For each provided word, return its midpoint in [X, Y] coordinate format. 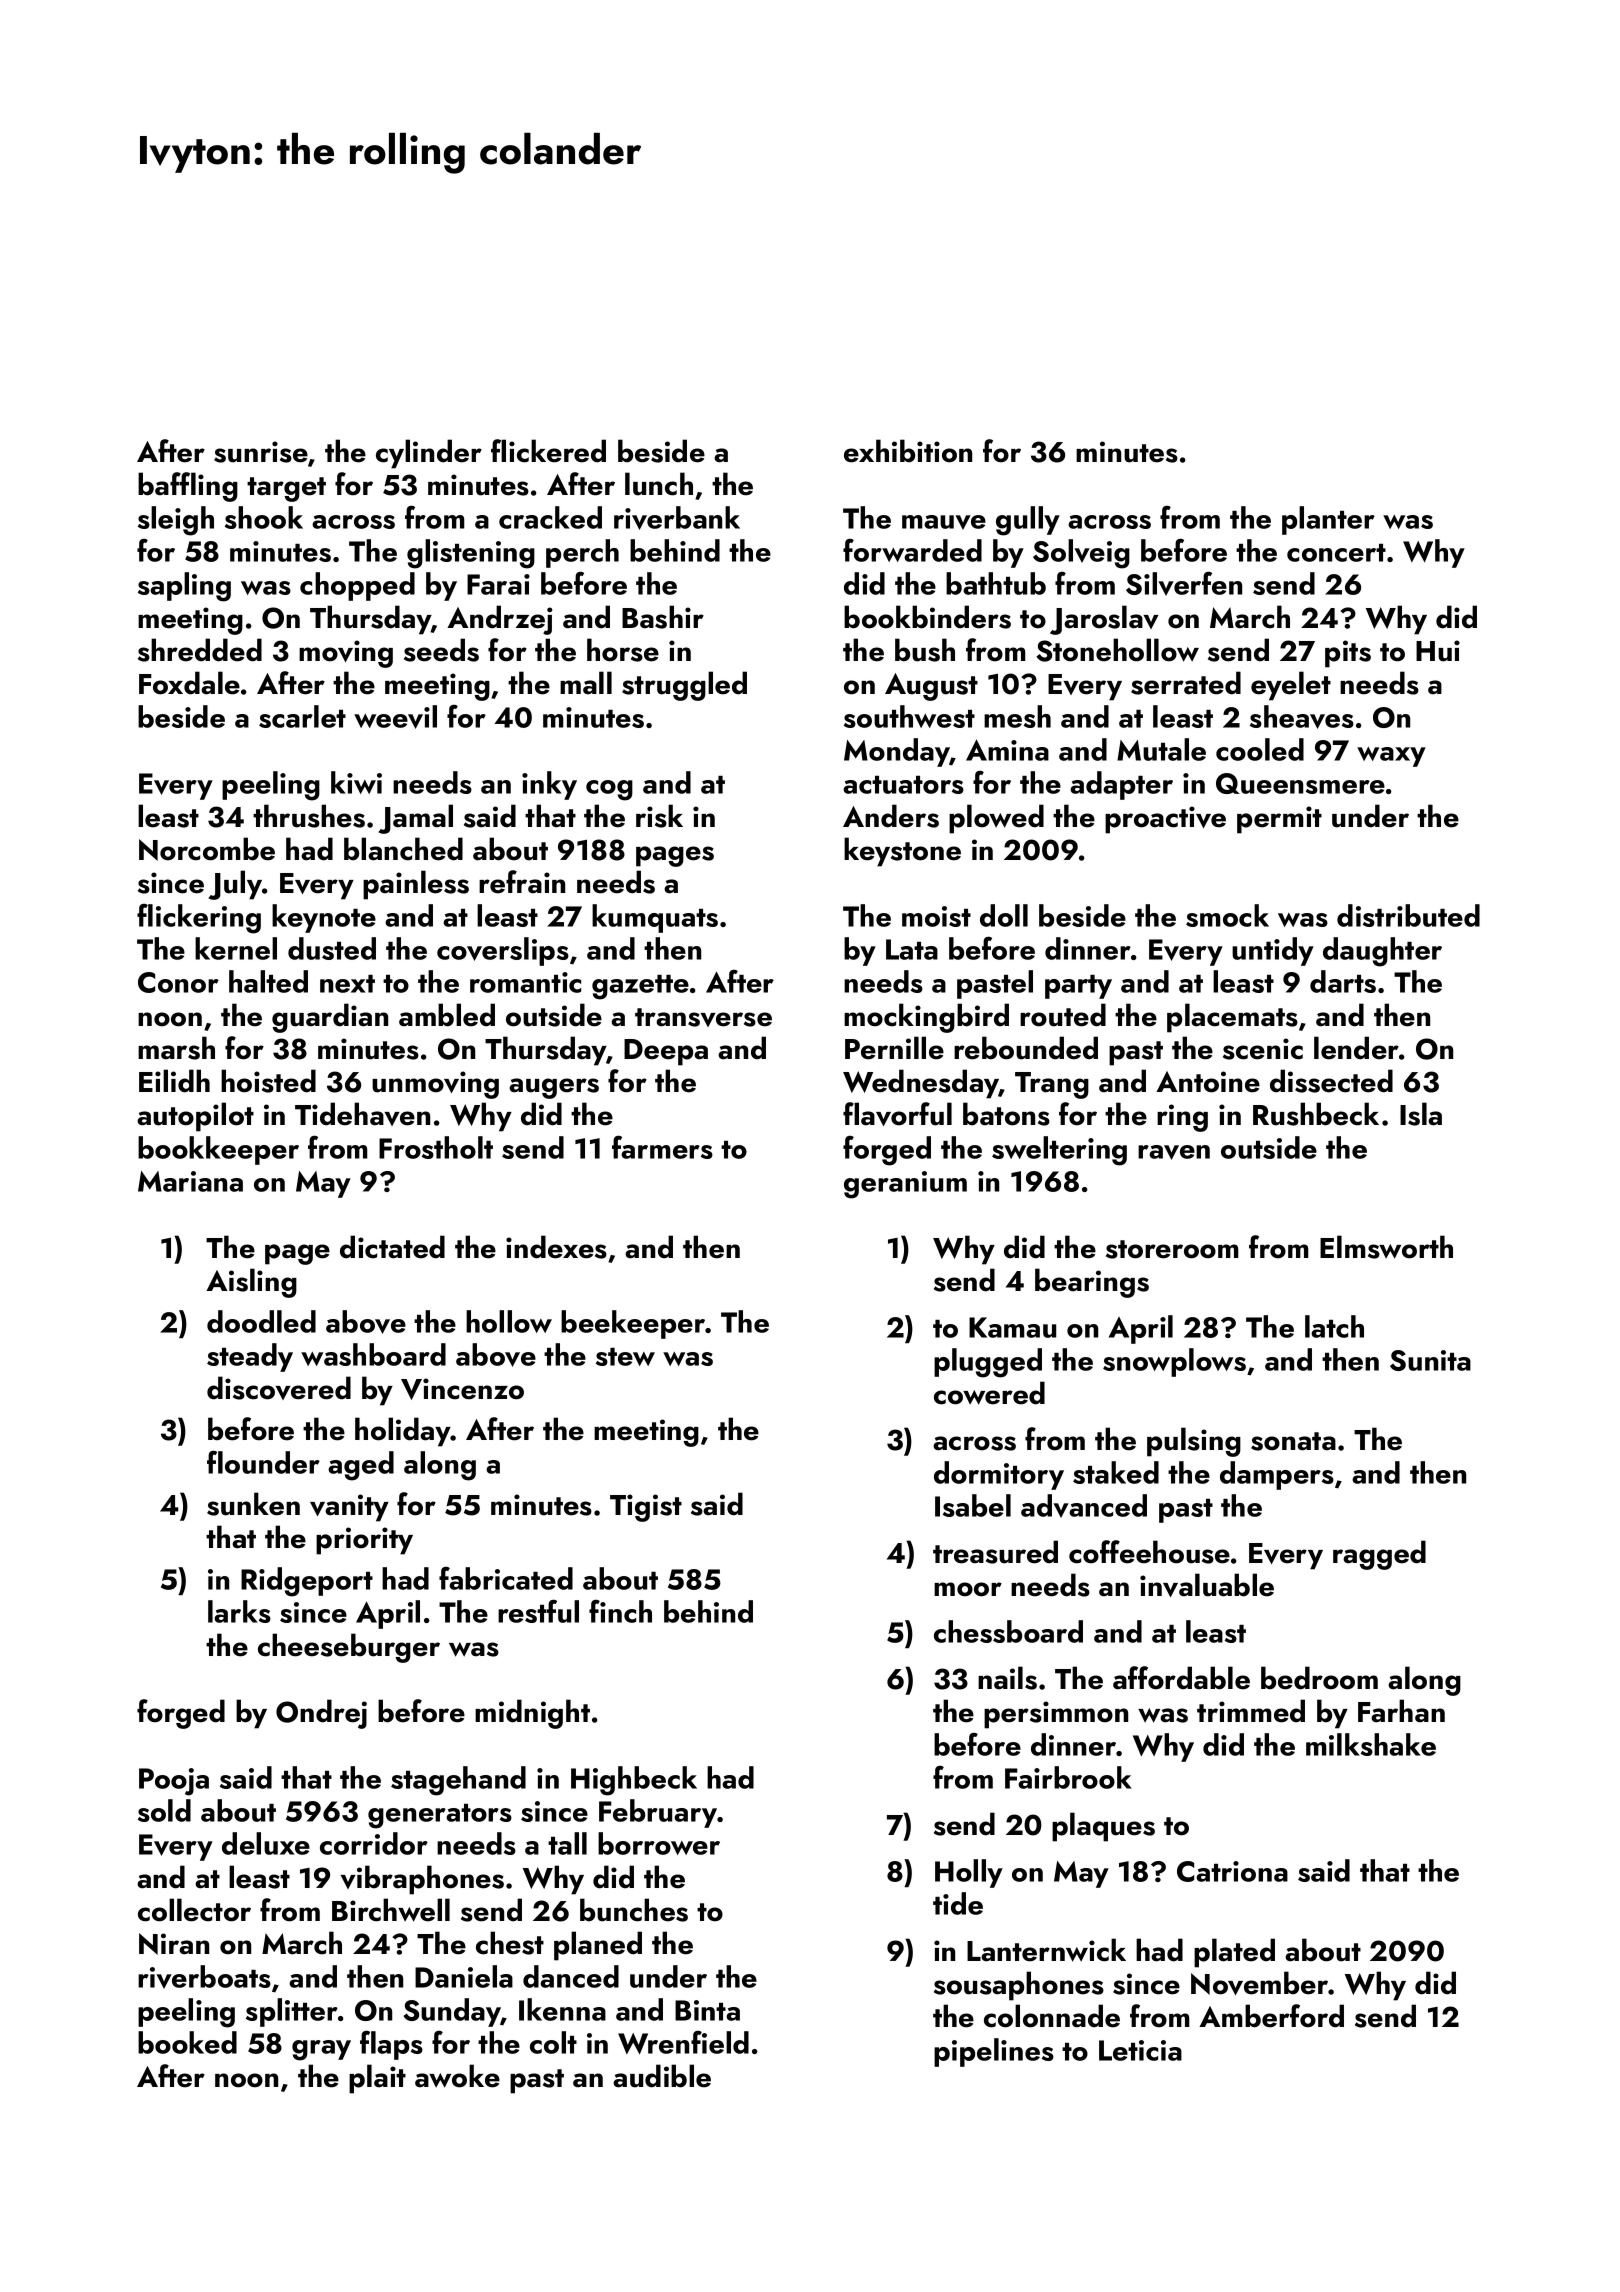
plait [377, 2079]
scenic [1263, 1049]
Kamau [1012, 1327]
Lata [912, 949]
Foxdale [189, 683]
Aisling [251, 1283]
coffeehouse [1149, 1552]
